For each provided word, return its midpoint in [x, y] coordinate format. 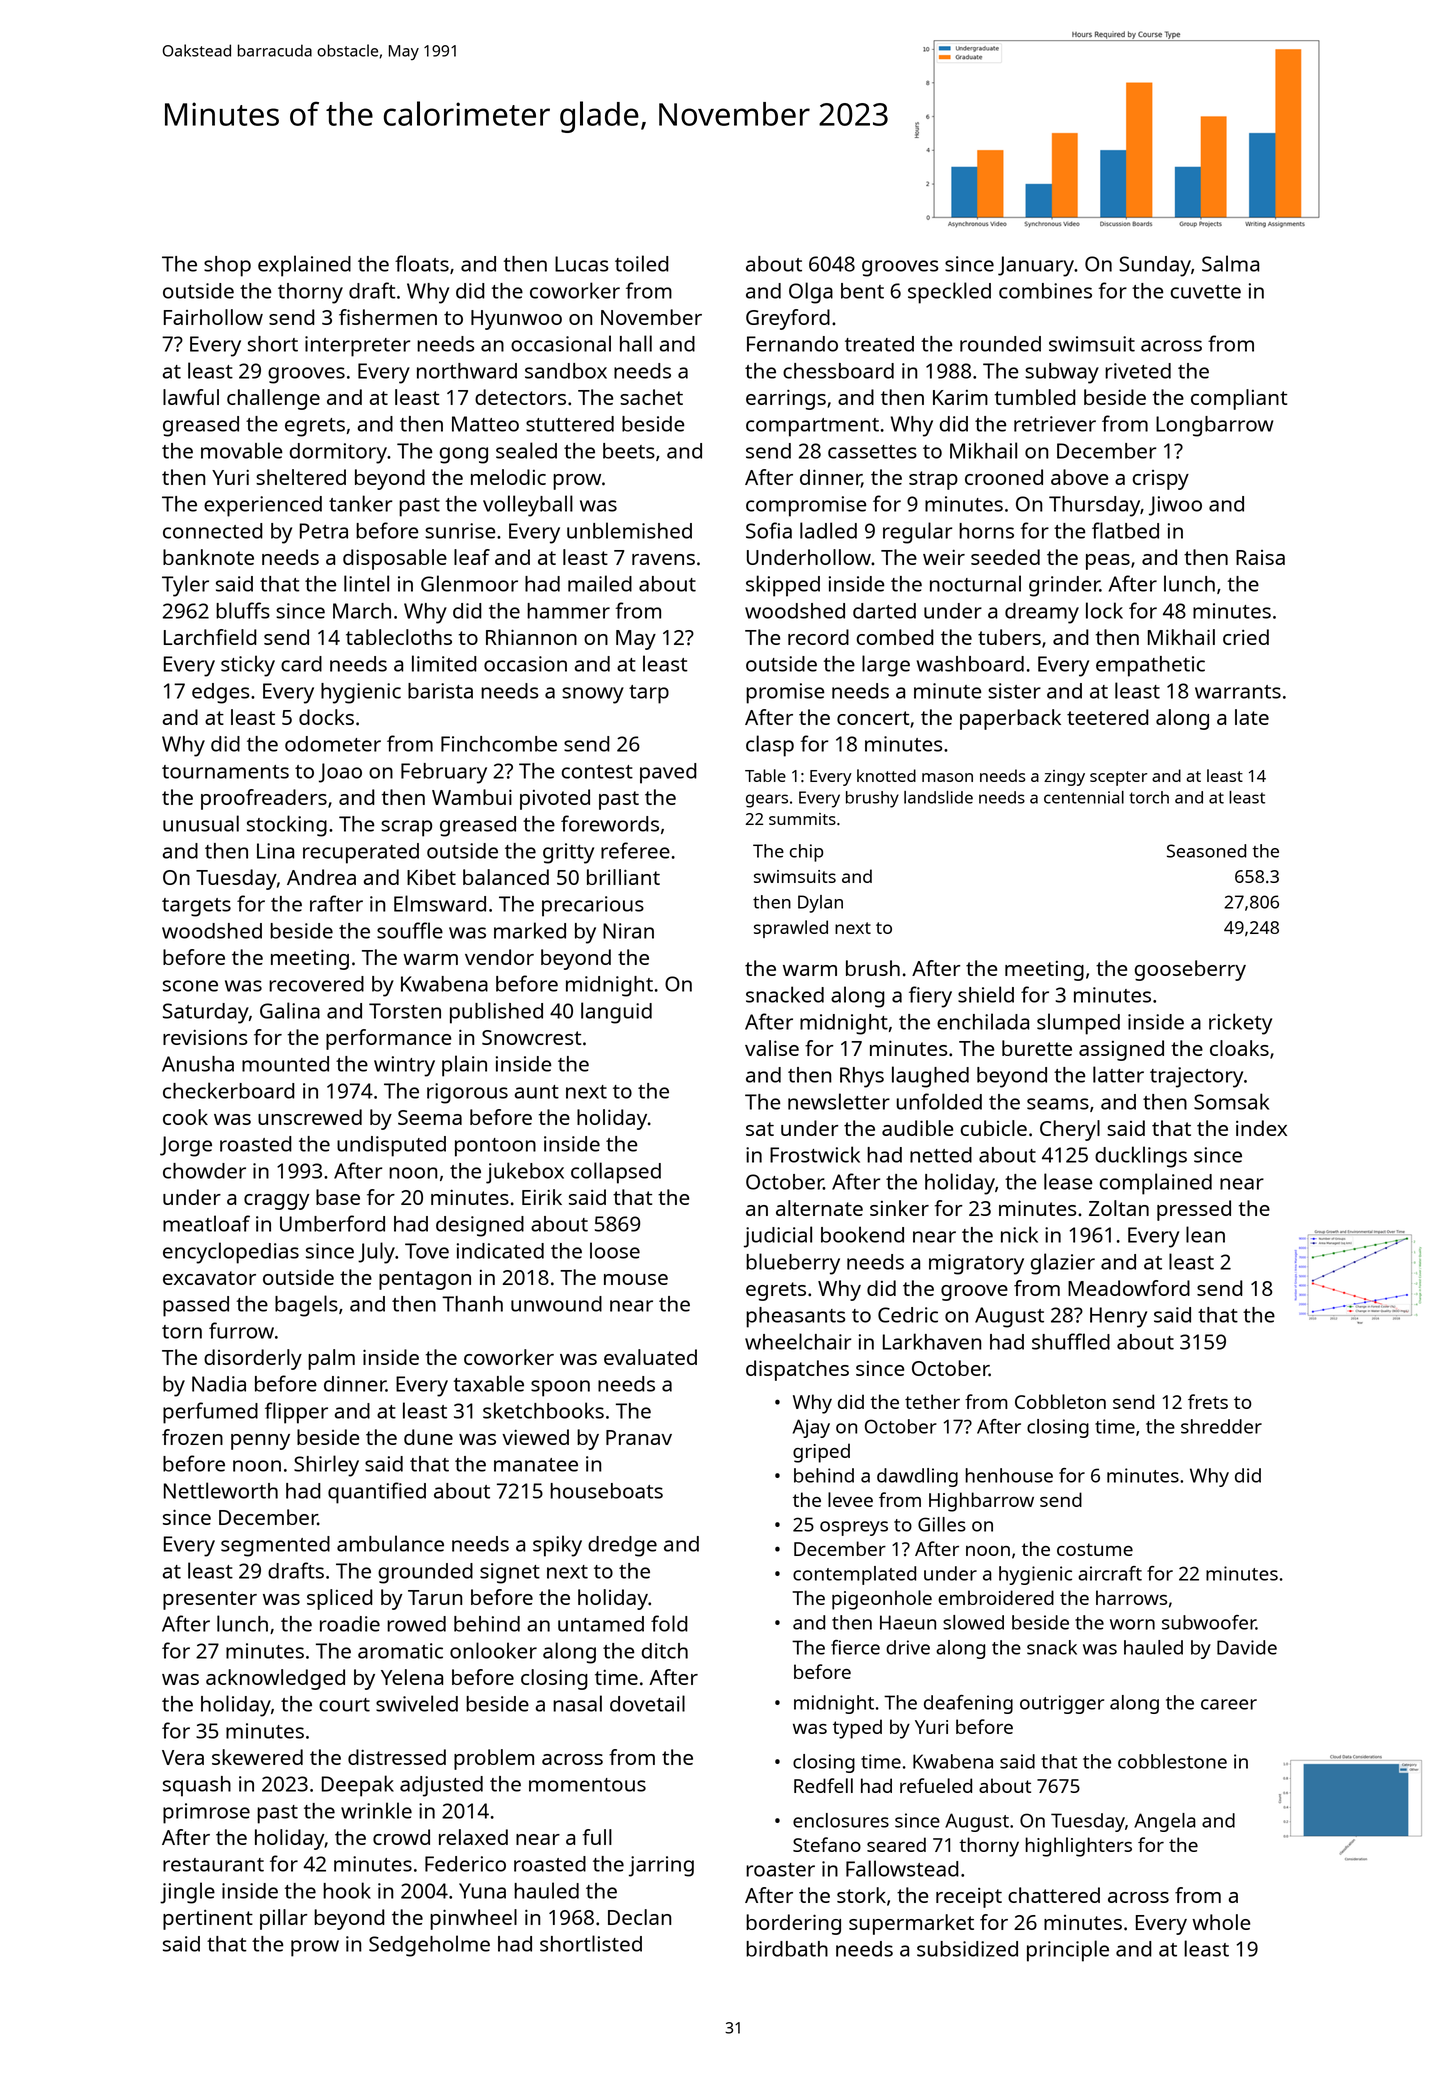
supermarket [911, 1924]
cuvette [1206, 292]
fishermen [388, 317]
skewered [257, 1757]
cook [185, 1117]
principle [1068, 1951]
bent [862, 291]
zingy [1064, 778]
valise [772, 1048]
